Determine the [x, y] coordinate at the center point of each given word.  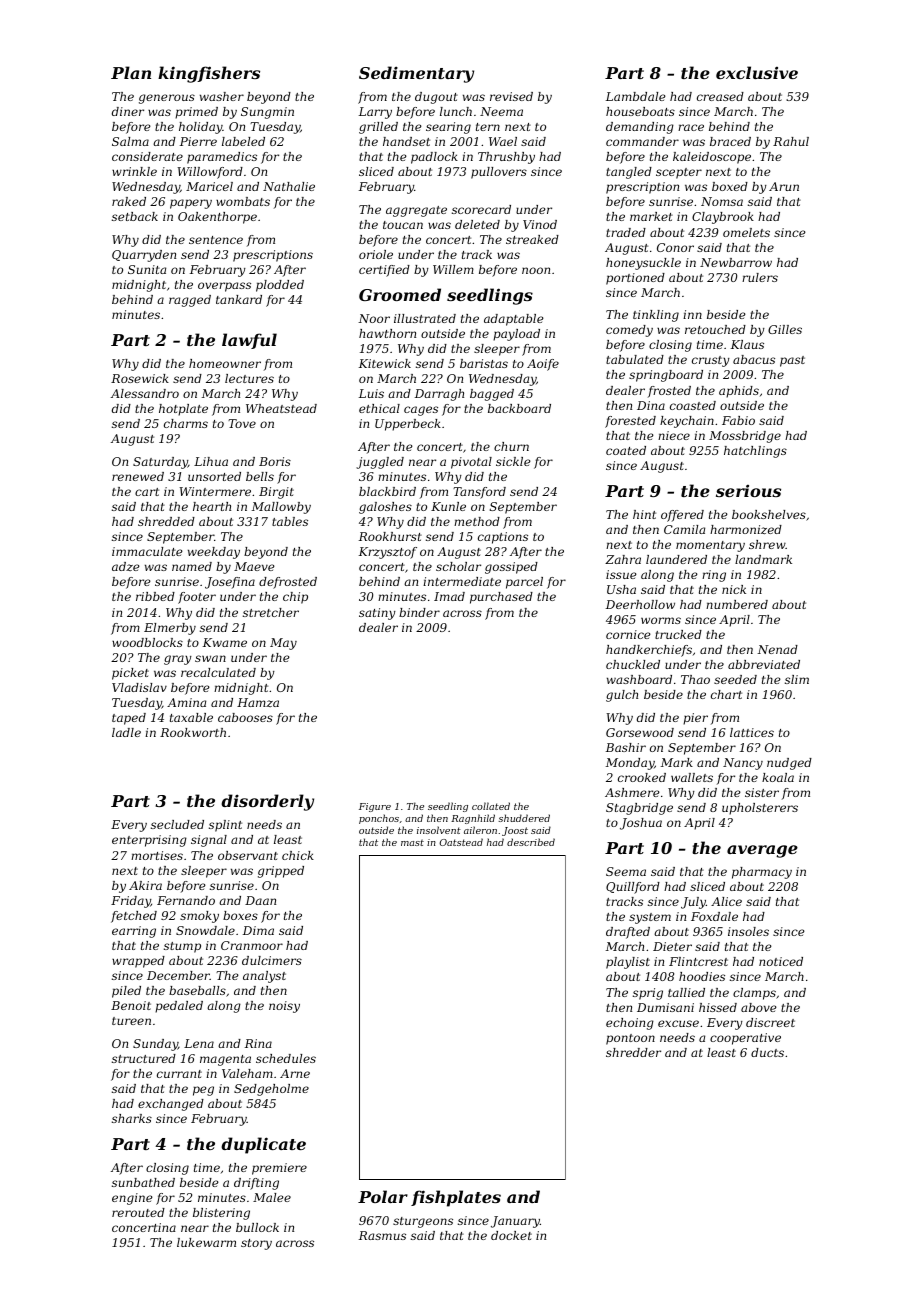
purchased [501, 598]
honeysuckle [643, 264]
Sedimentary [416, 74]
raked [129, 201]
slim [797, 679]
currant [179, 1074]
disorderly [267, 802]
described [531, 842]
